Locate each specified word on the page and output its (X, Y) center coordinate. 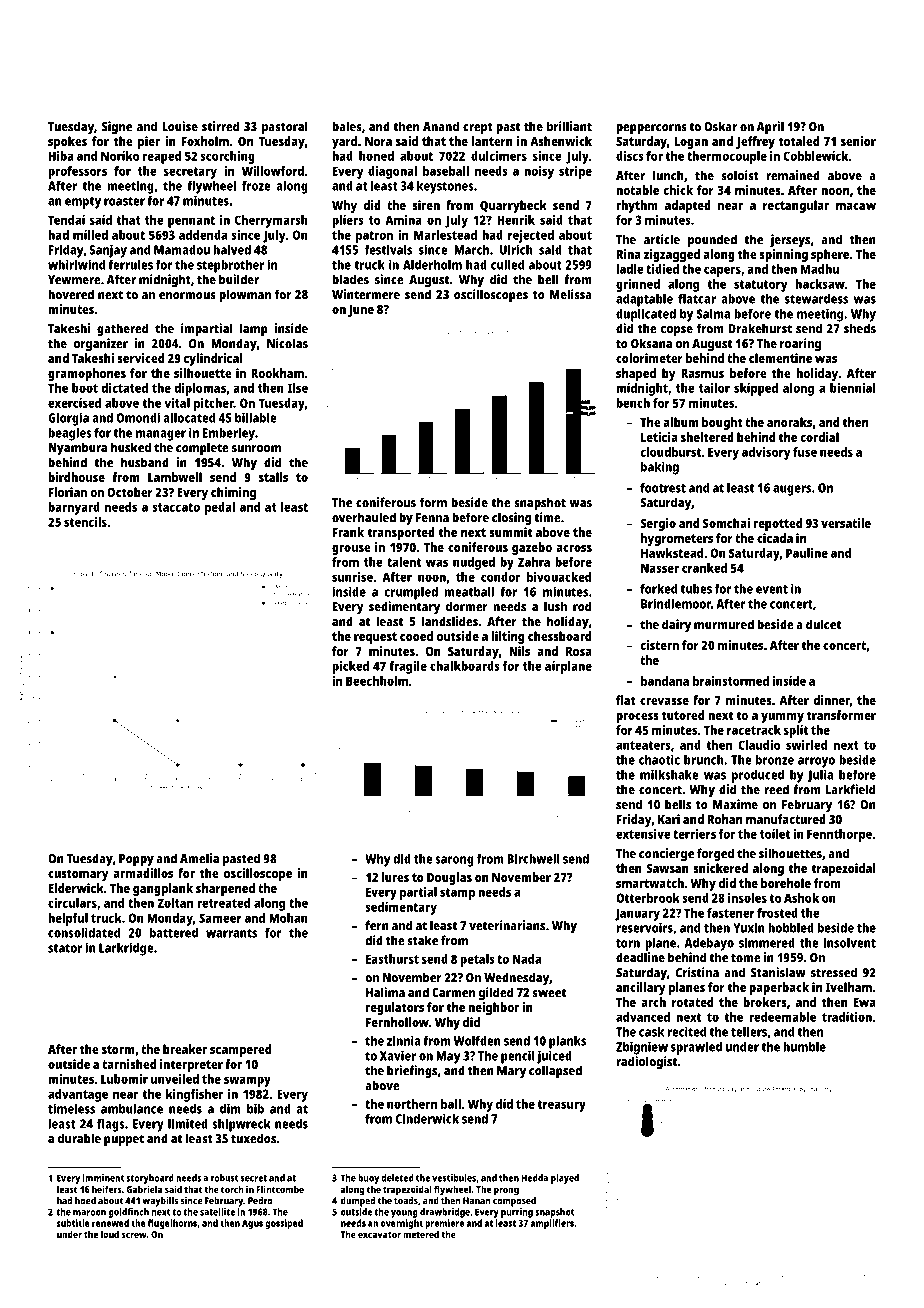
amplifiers (552, 1224)
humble (804, 1047)
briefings (412, 1072)
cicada (775, 538)
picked (350, 667)
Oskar (720, 126)
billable (256, 418)
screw (134, 1235)
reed (776, 789)
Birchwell (533, 858)
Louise (180, 126)
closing (511, 519)
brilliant (569, 126)
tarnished (129, 1064)
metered (421, 1234)
